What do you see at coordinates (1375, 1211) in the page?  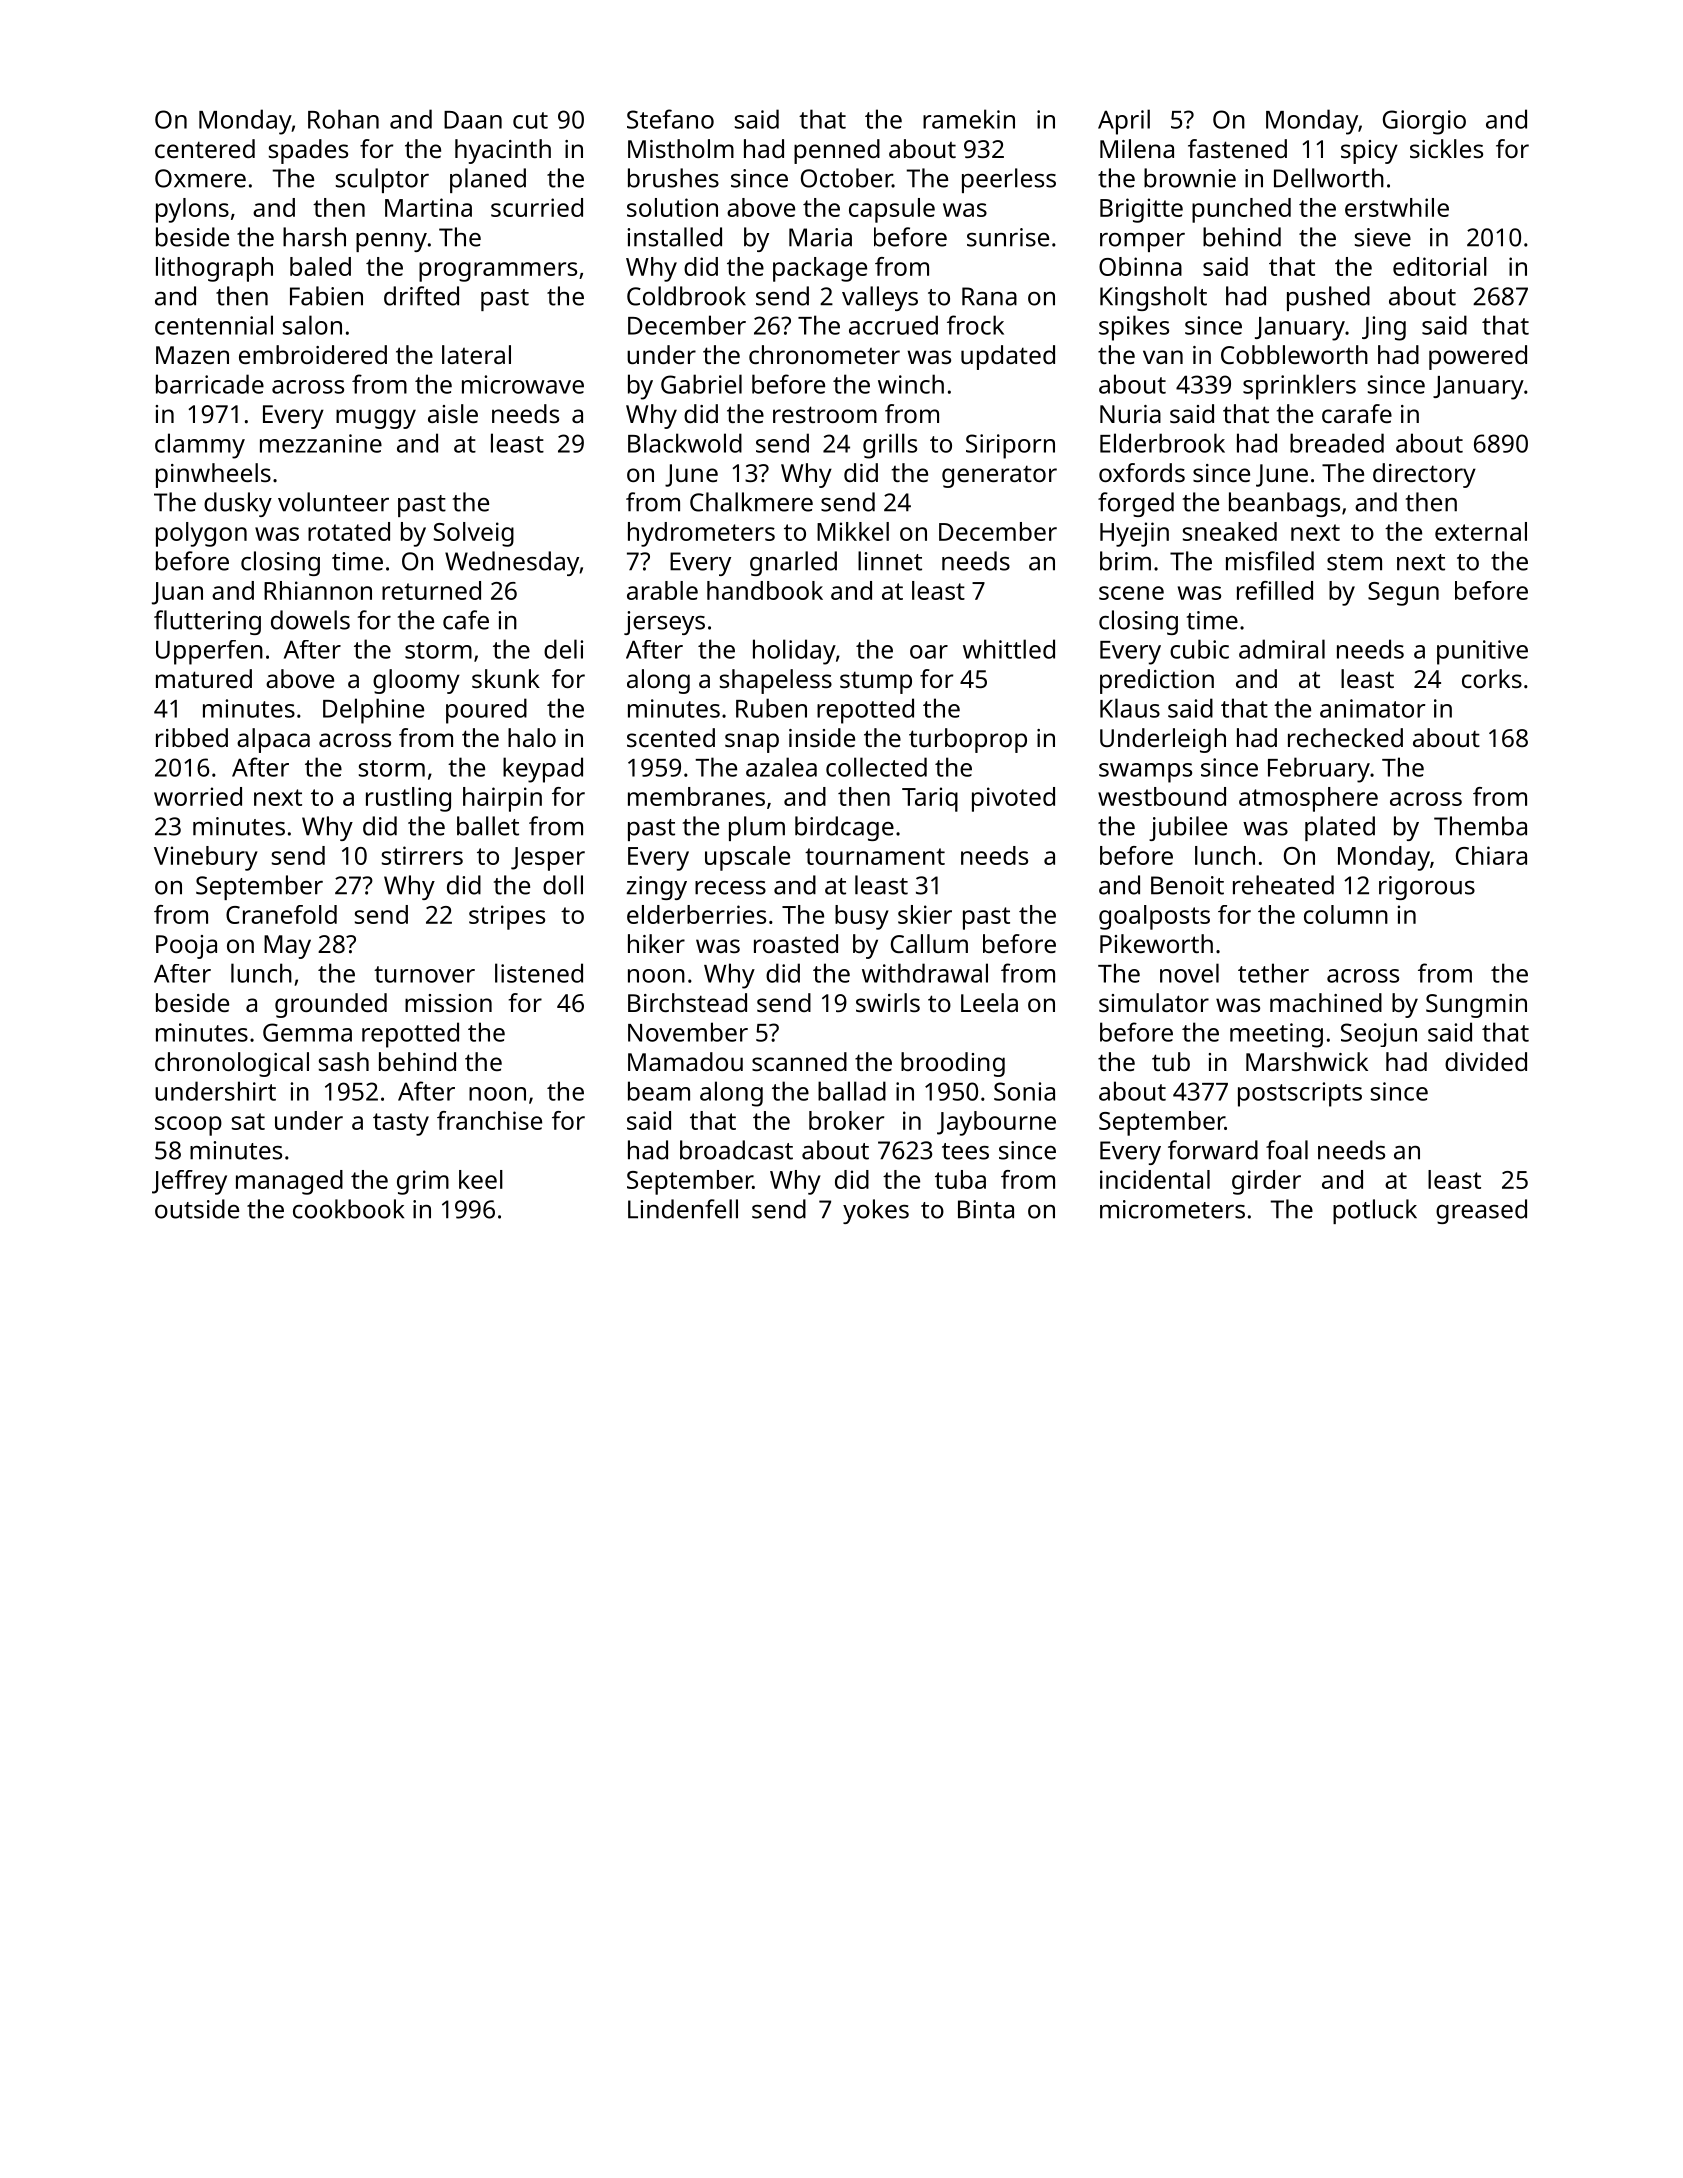 I see `potluck` at bounding box center [1375, 1211].
